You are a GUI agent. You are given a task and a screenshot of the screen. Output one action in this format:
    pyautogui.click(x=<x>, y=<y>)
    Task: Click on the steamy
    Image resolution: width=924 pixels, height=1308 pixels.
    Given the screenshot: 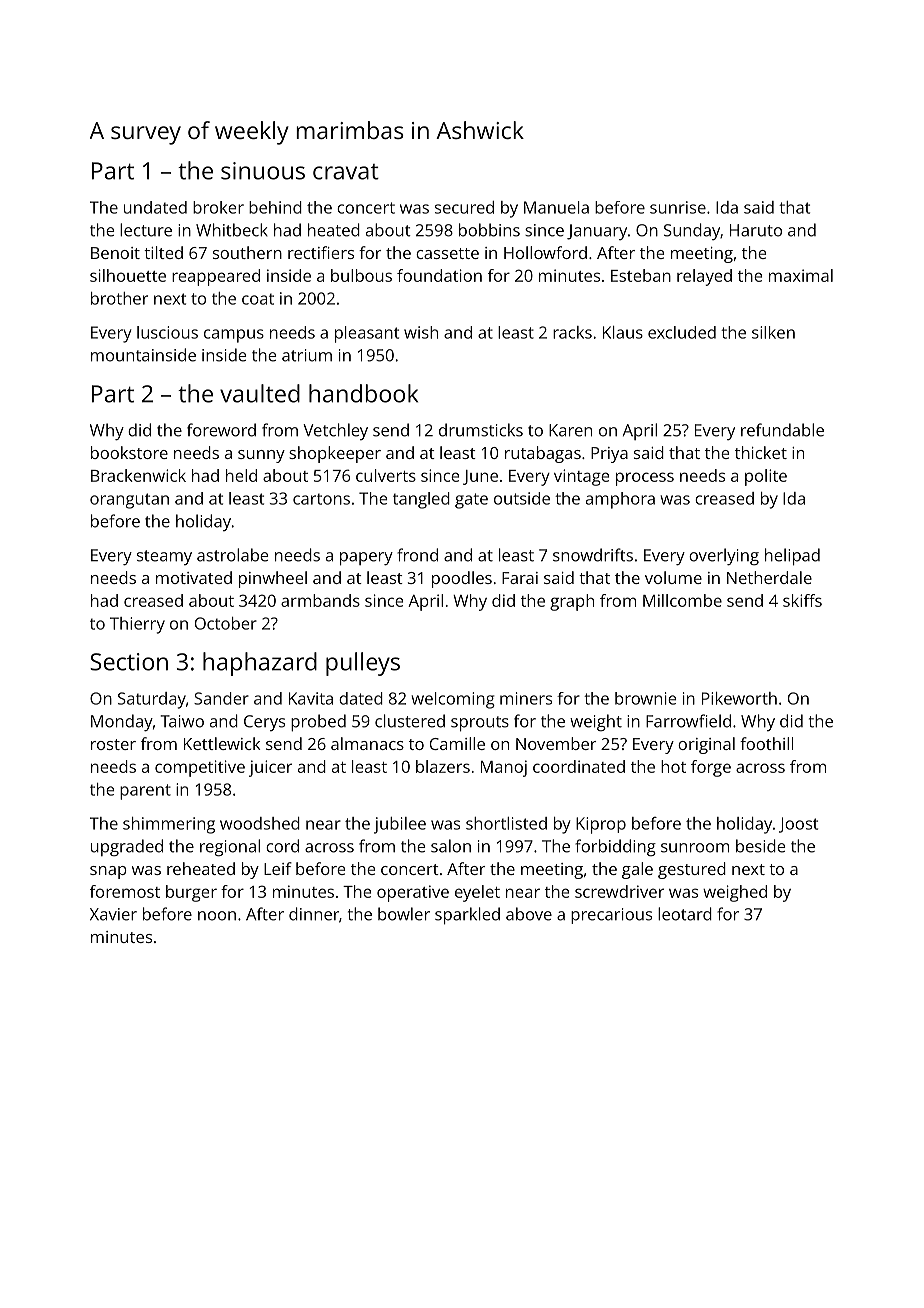 What is the action you would take?
    pyautogui.click(x=164, y=557)
